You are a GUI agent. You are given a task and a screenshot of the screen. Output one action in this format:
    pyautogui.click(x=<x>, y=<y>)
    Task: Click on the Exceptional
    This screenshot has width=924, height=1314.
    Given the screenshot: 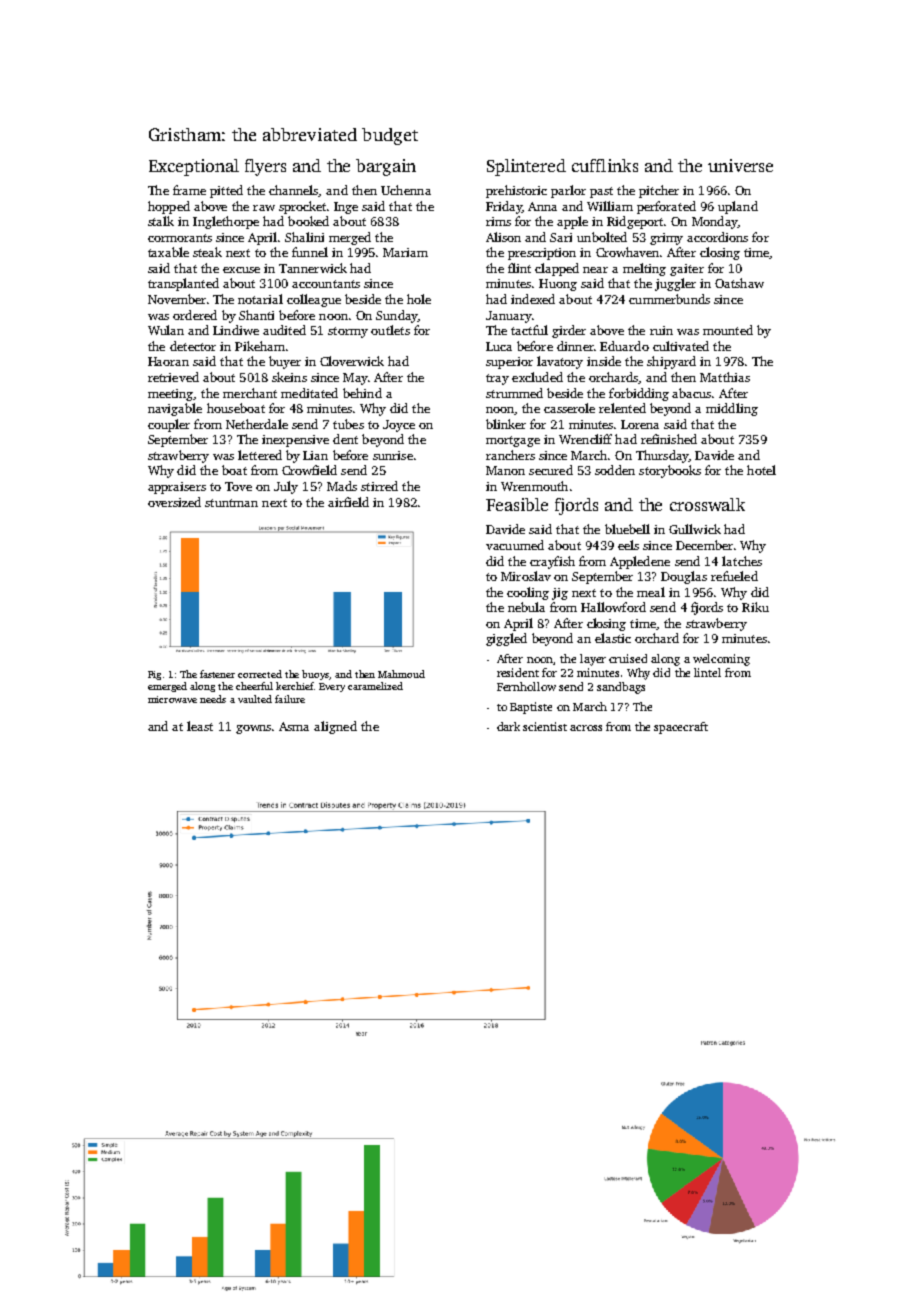 What is the action you would take?
    pyautogui.click(x=194, y=167)
